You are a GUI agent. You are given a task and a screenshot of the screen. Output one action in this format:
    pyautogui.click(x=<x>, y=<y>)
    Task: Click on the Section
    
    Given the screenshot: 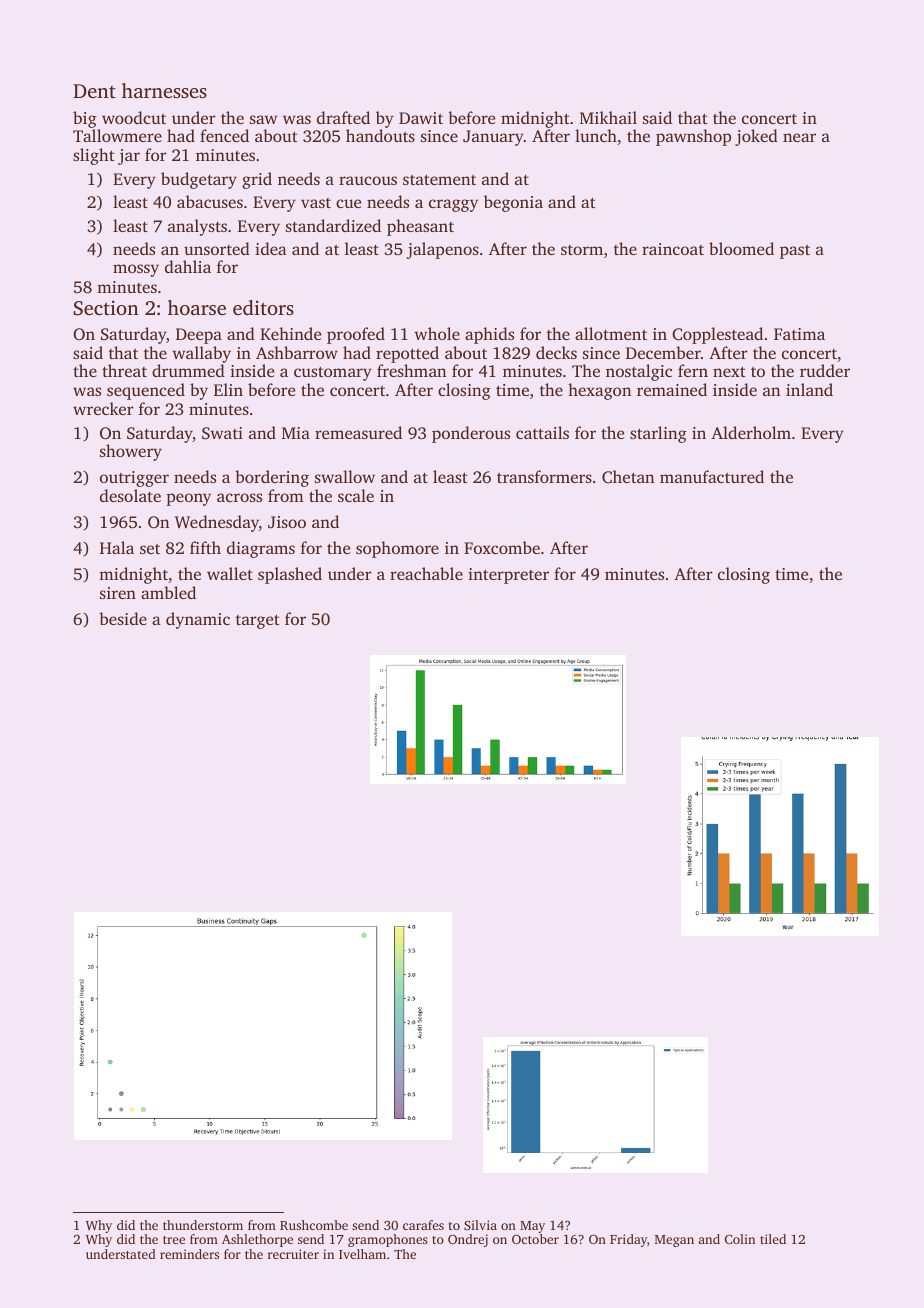 What is the action you would take?
    pyautogui.click(x=106, y=308)
